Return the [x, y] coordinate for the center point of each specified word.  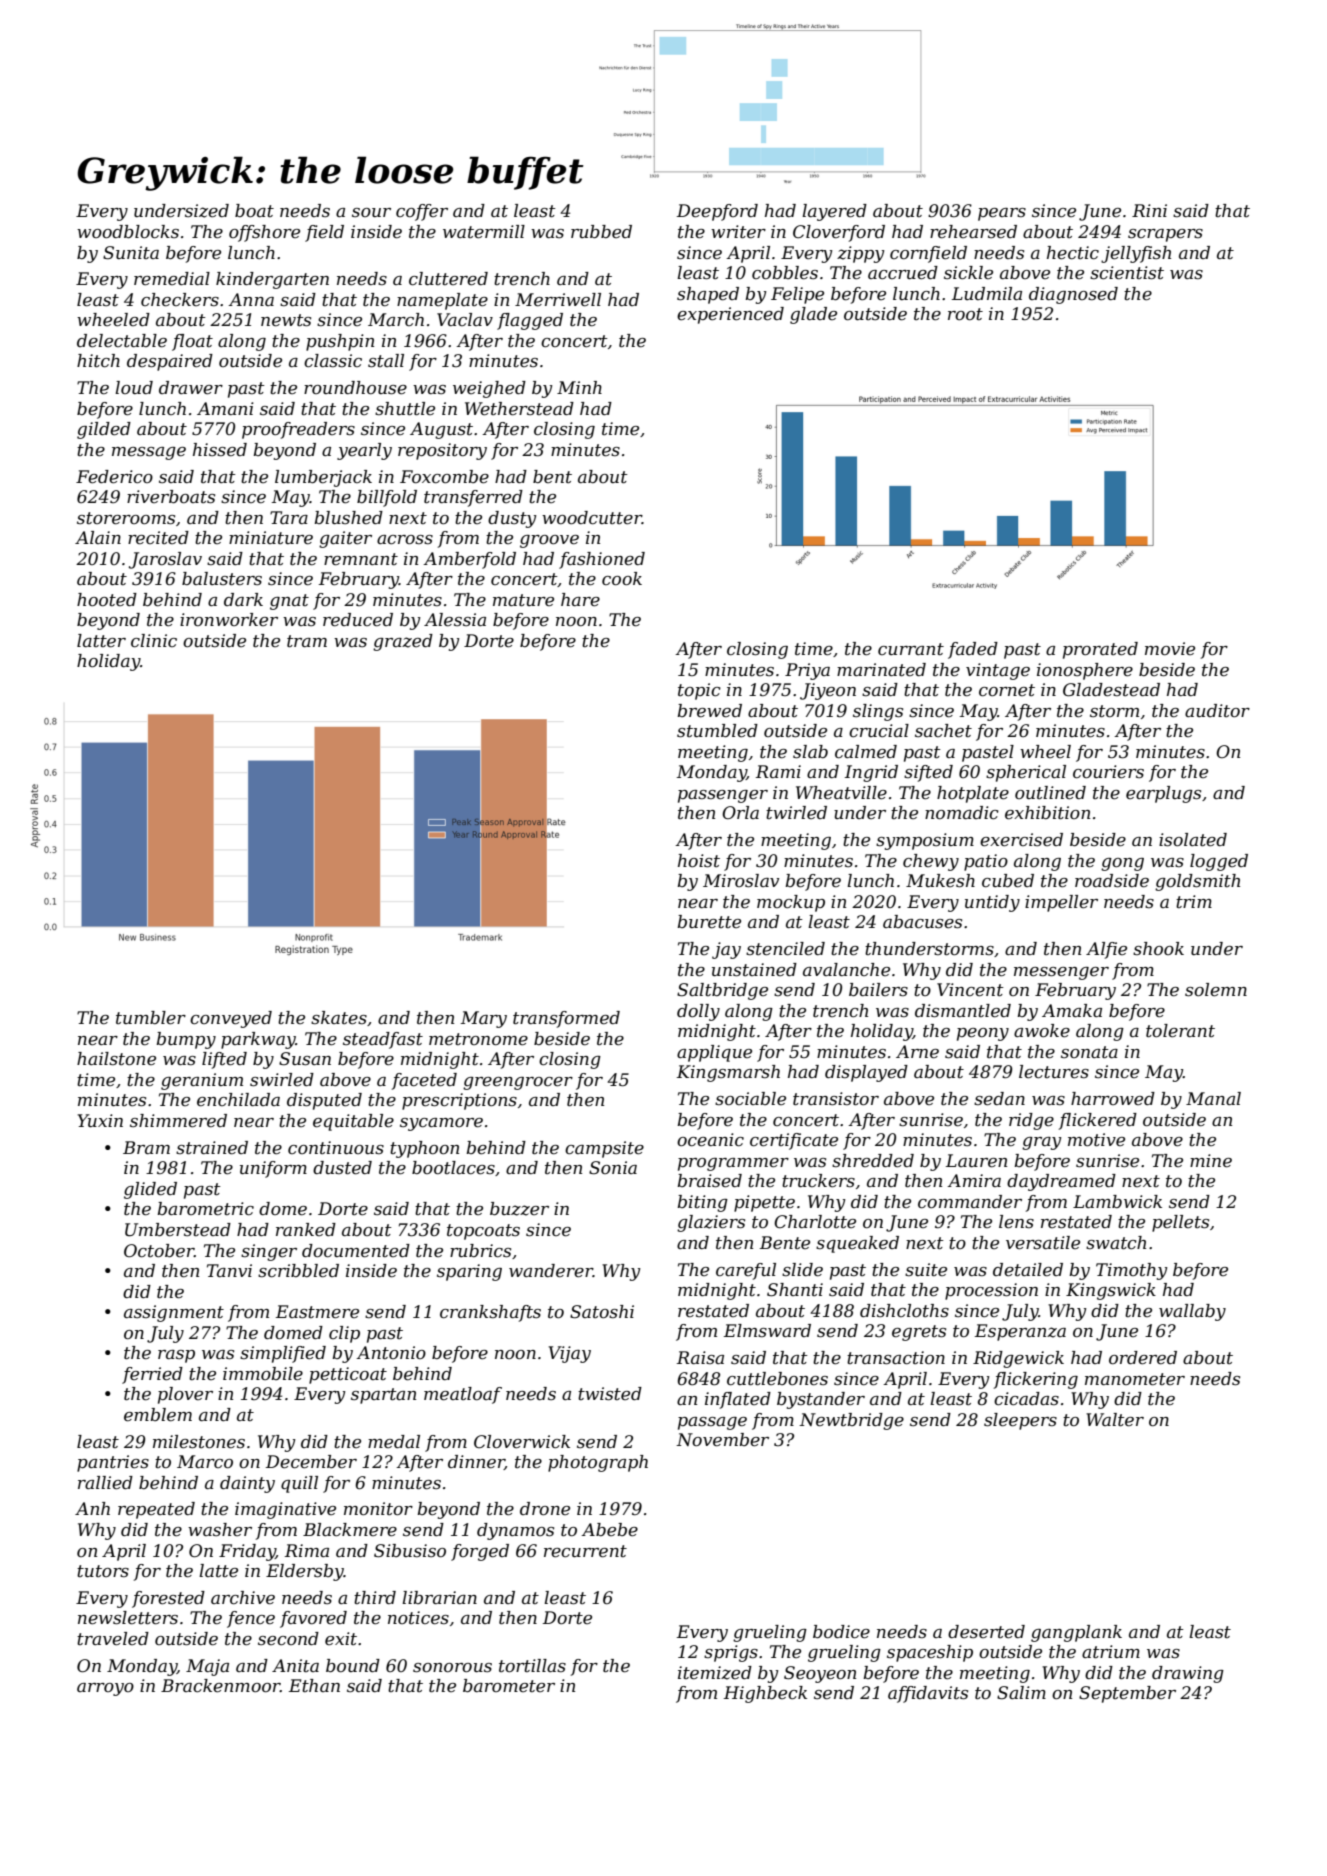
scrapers [1165, 235]
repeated [156, 1510]
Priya [807, 671]
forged [480, 1552]
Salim [1021, 1693]
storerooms [126, 518]
